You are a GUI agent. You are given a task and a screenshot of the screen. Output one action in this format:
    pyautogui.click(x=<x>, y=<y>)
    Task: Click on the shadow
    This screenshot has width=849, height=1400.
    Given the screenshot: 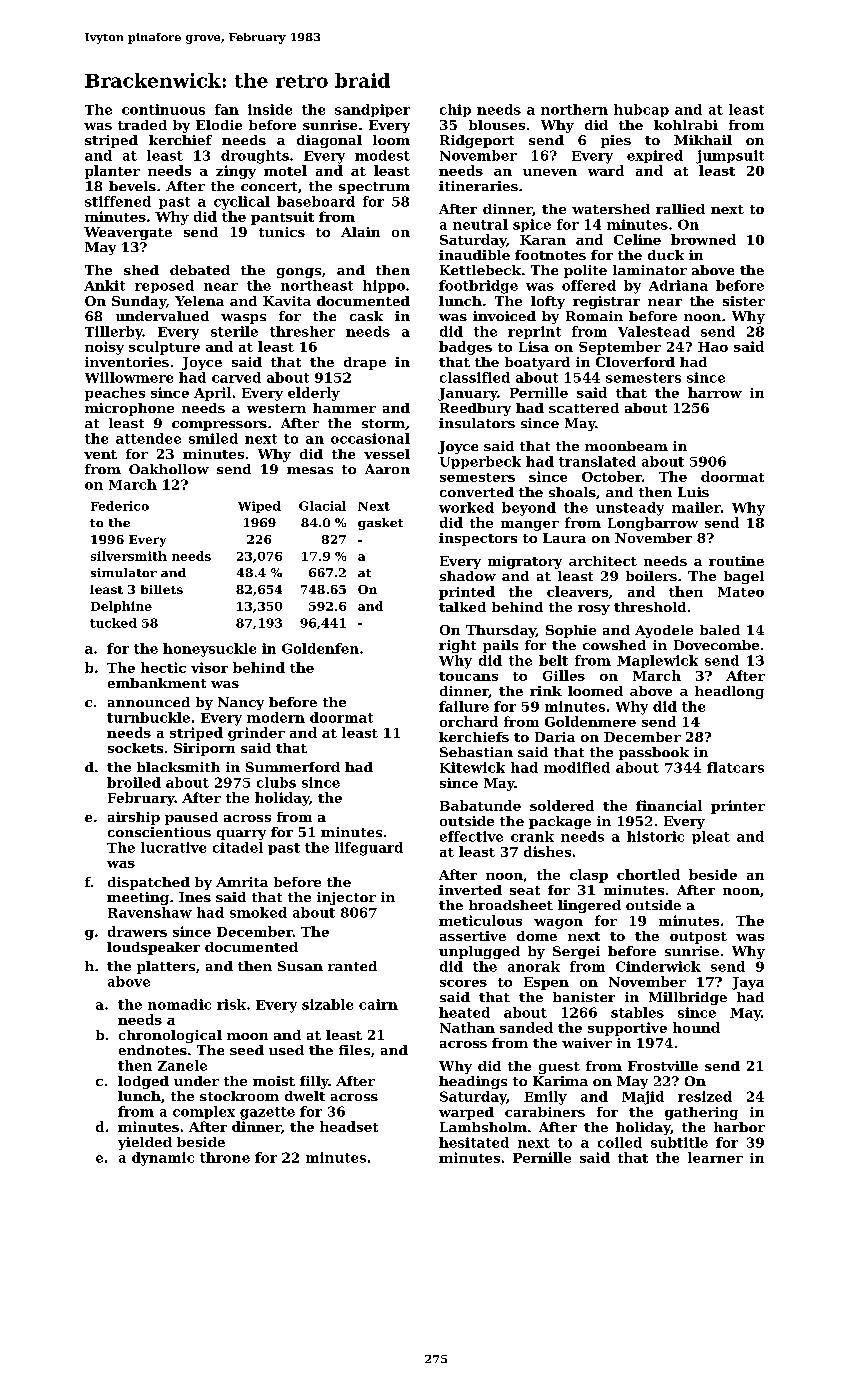 What is the action you would take?
    pyautogui.click(x=468, y=576)
